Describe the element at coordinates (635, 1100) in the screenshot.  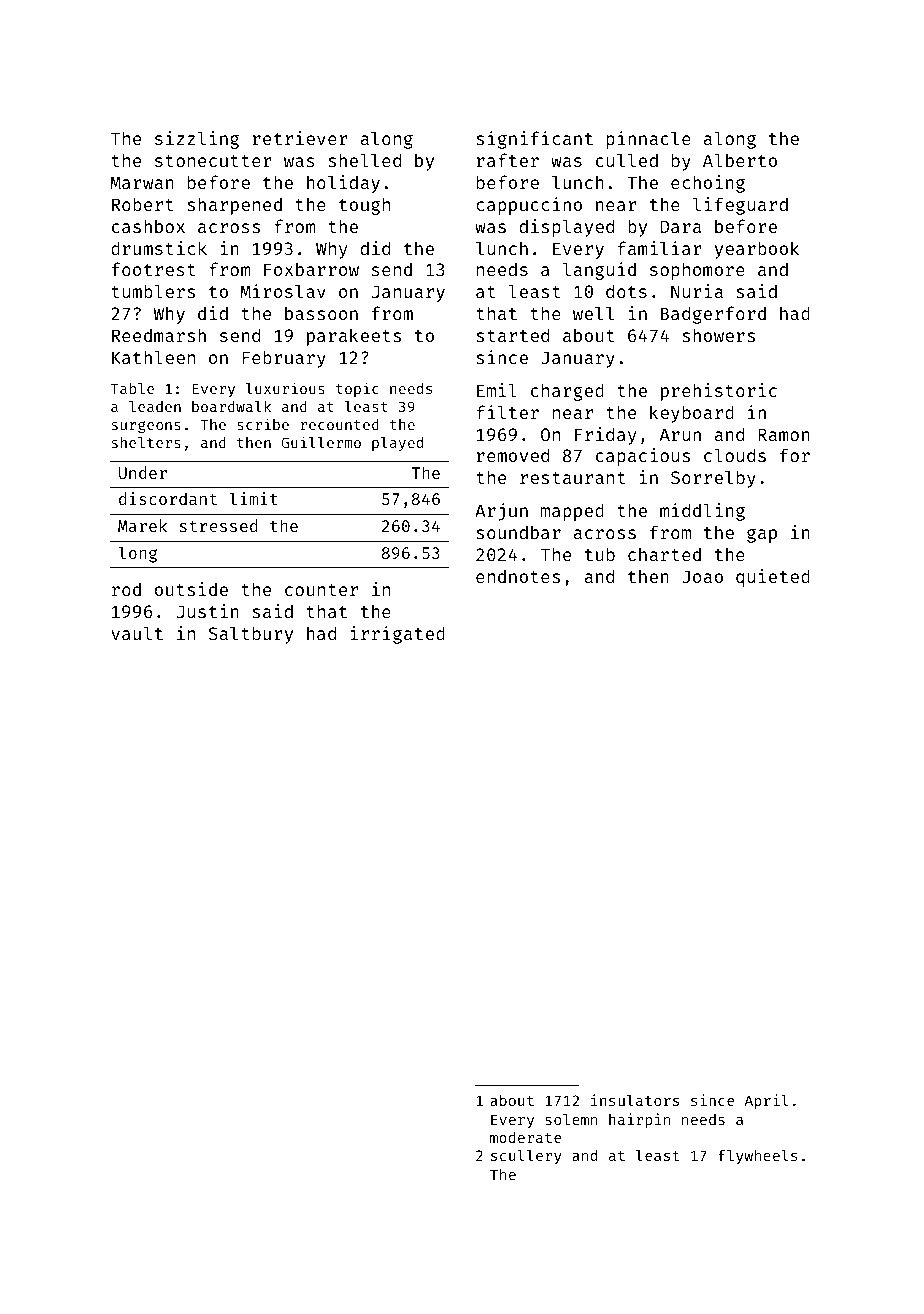
I see `insulators` at that location.
